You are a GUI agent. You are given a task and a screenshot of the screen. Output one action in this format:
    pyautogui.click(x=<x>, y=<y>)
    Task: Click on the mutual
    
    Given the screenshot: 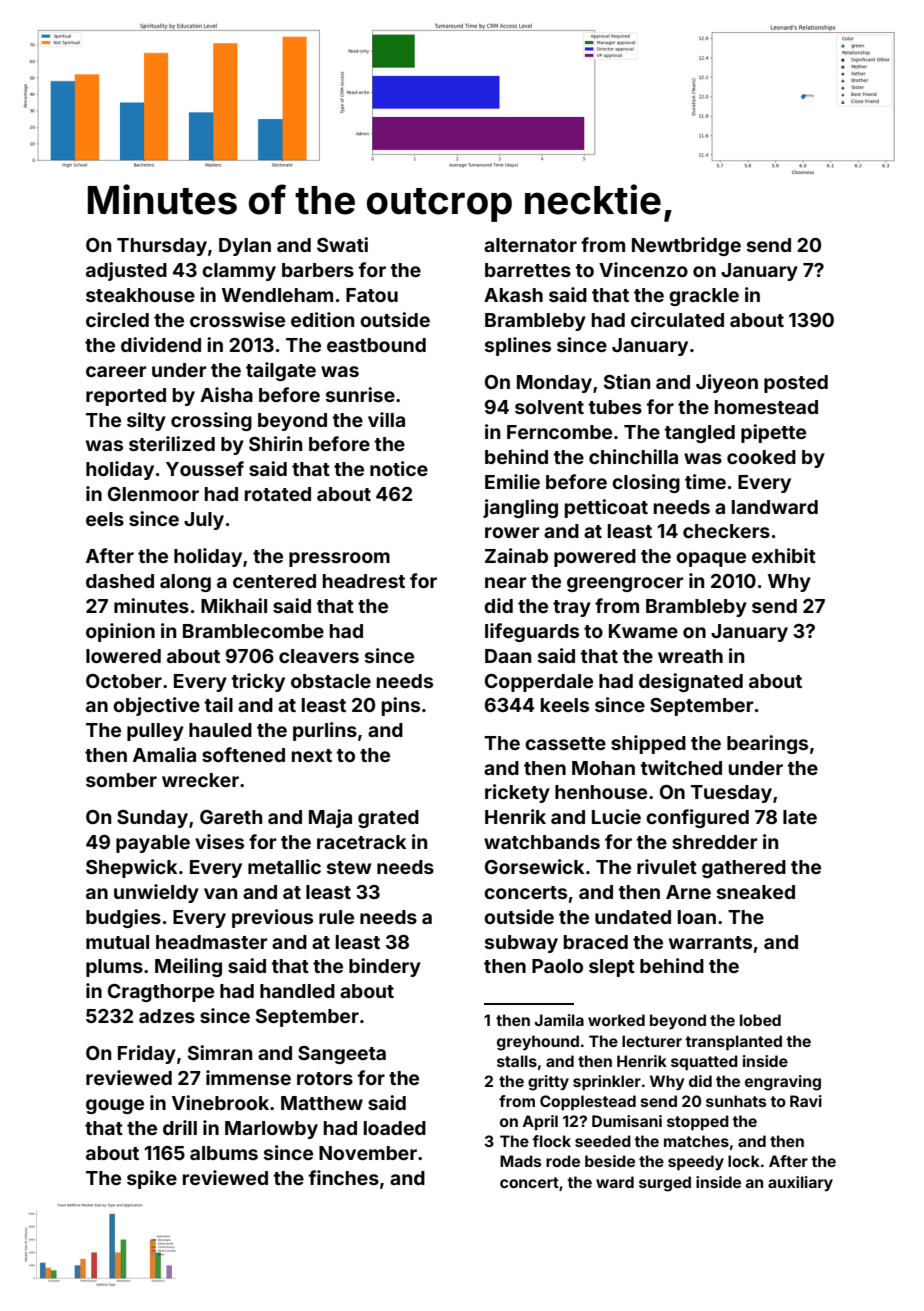 What is the action you would take?
    pyautogui.click(x=117, y=942)
